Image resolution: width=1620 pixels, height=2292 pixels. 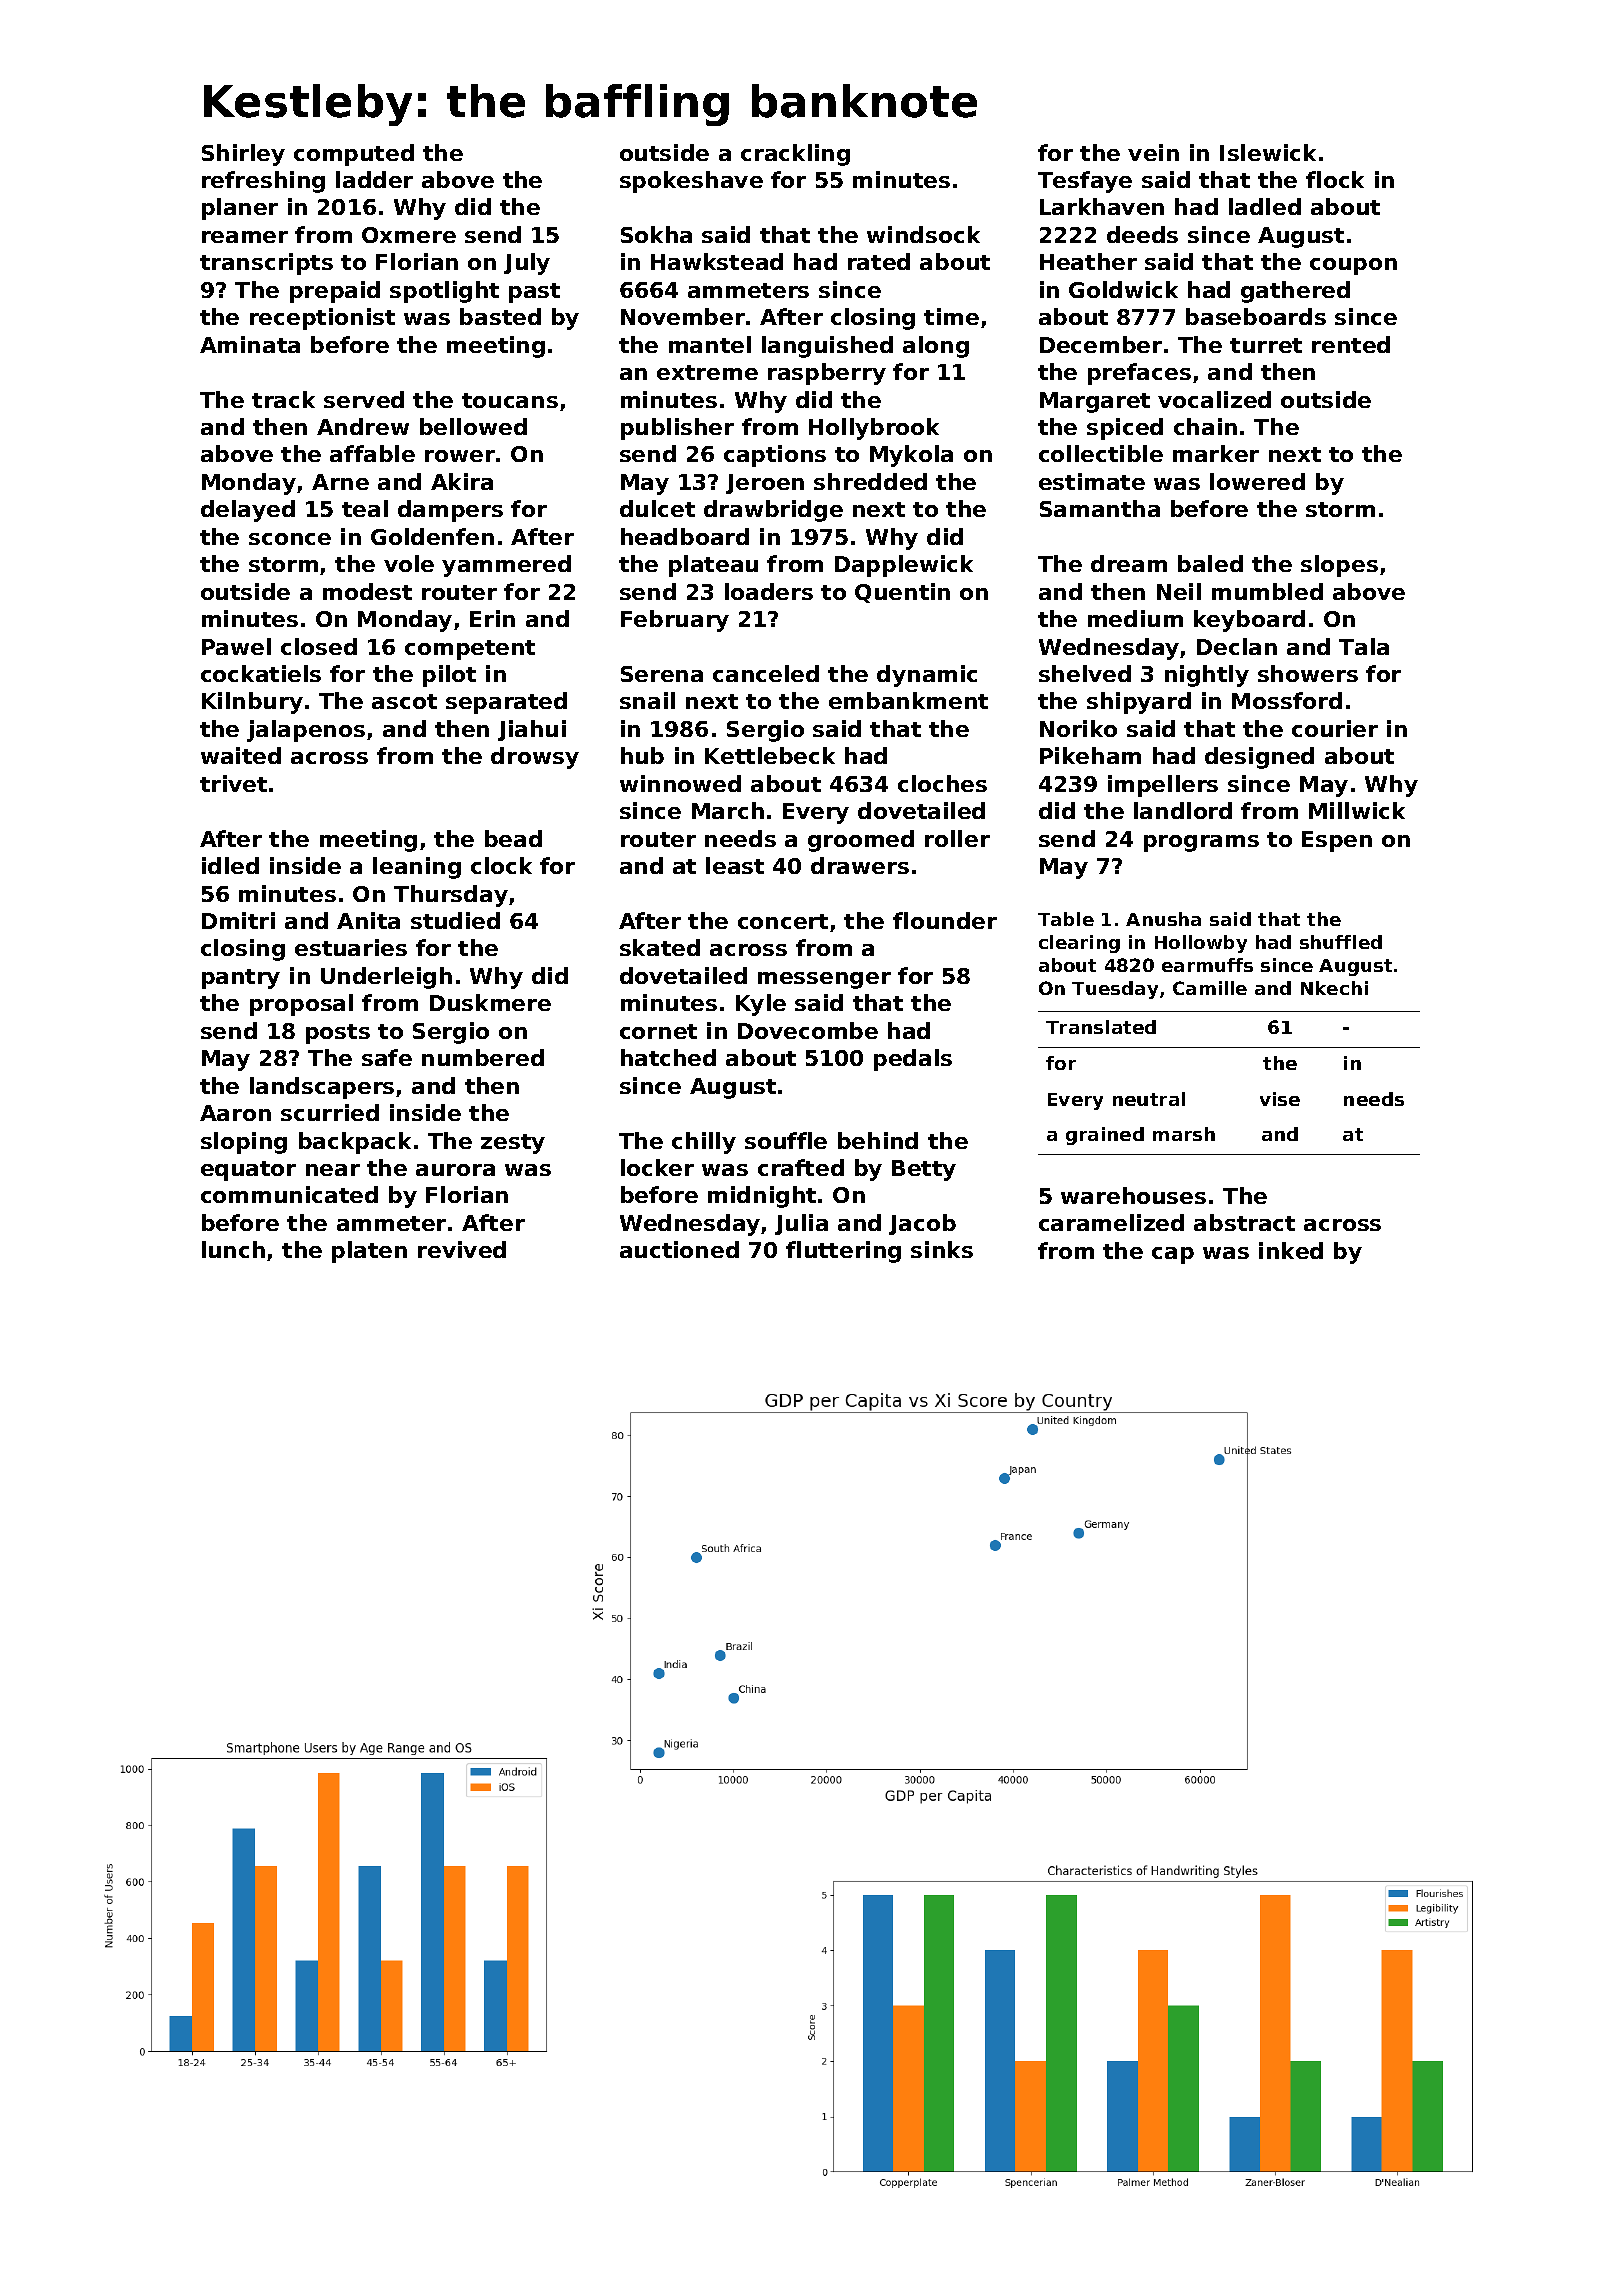 I want to click on aurora, so click(x=455, y=1170).
